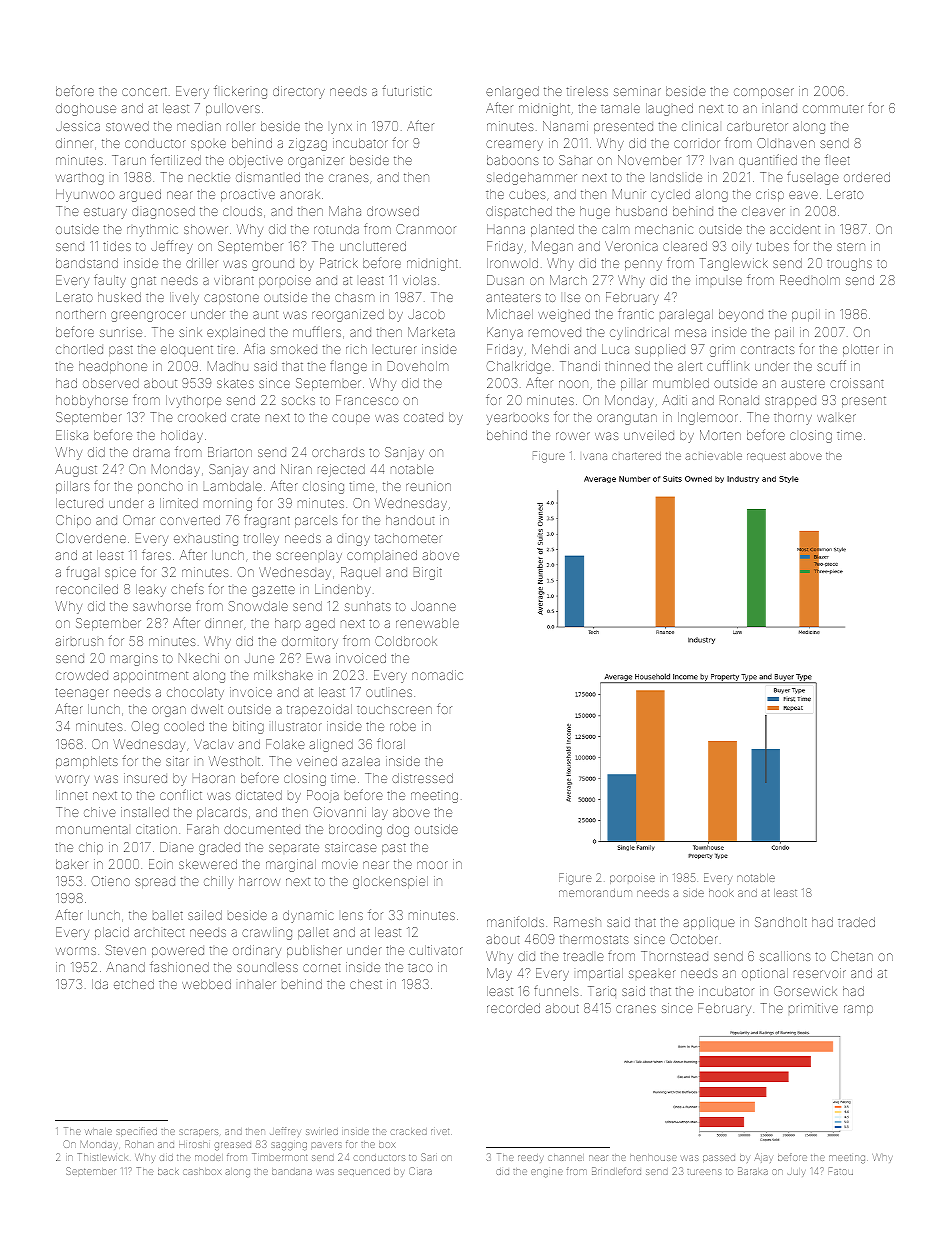 The width and height of the document is (952, 1233). Describe the element at coordinates (356, 349) in the document. I see `rich` at that location.
